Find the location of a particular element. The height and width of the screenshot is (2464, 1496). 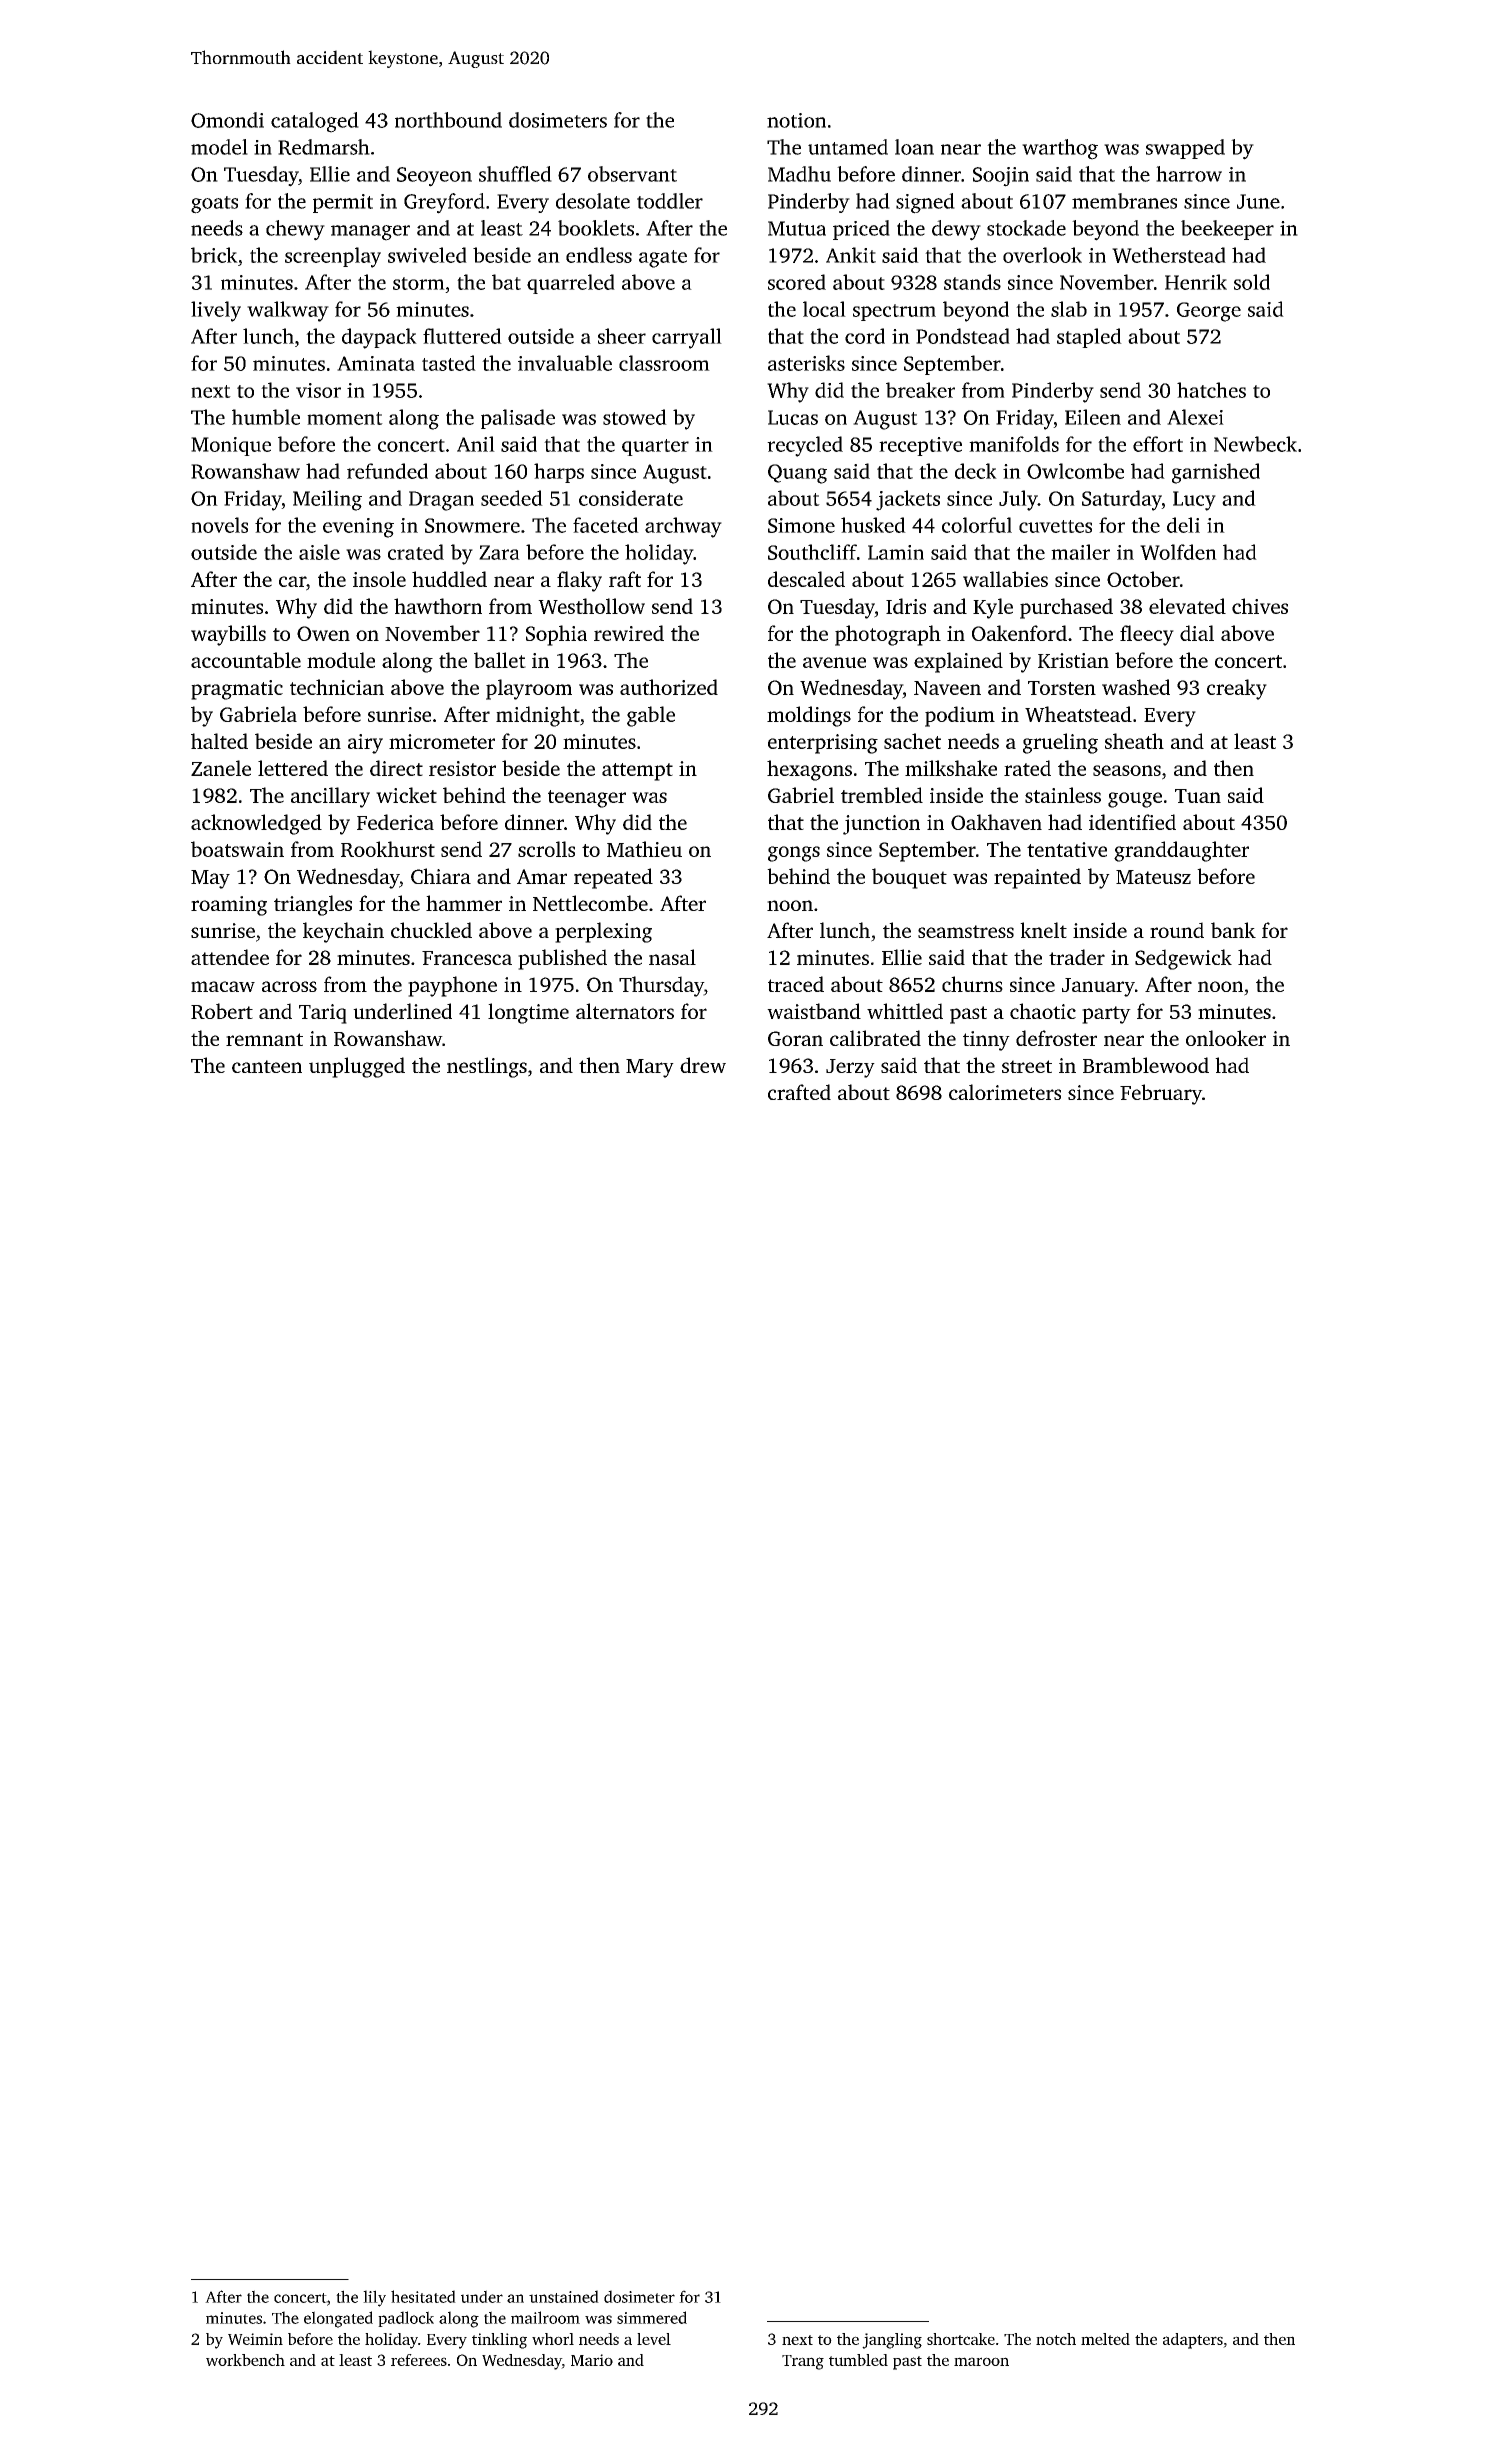

hesitated is located at coordinates (423, 2296).
